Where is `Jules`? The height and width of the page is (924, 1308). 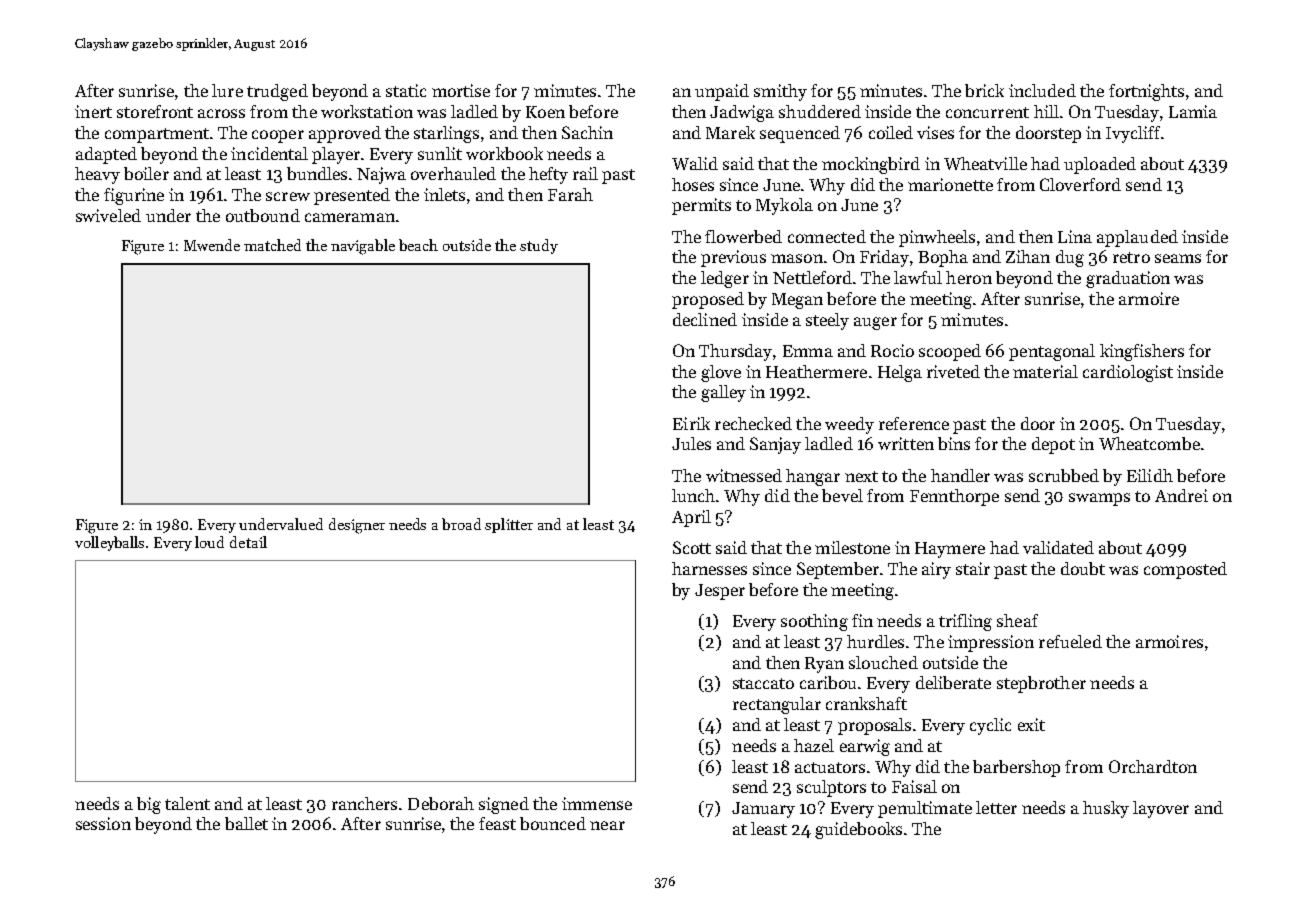
Jules is located at coordinates (691, 443).
